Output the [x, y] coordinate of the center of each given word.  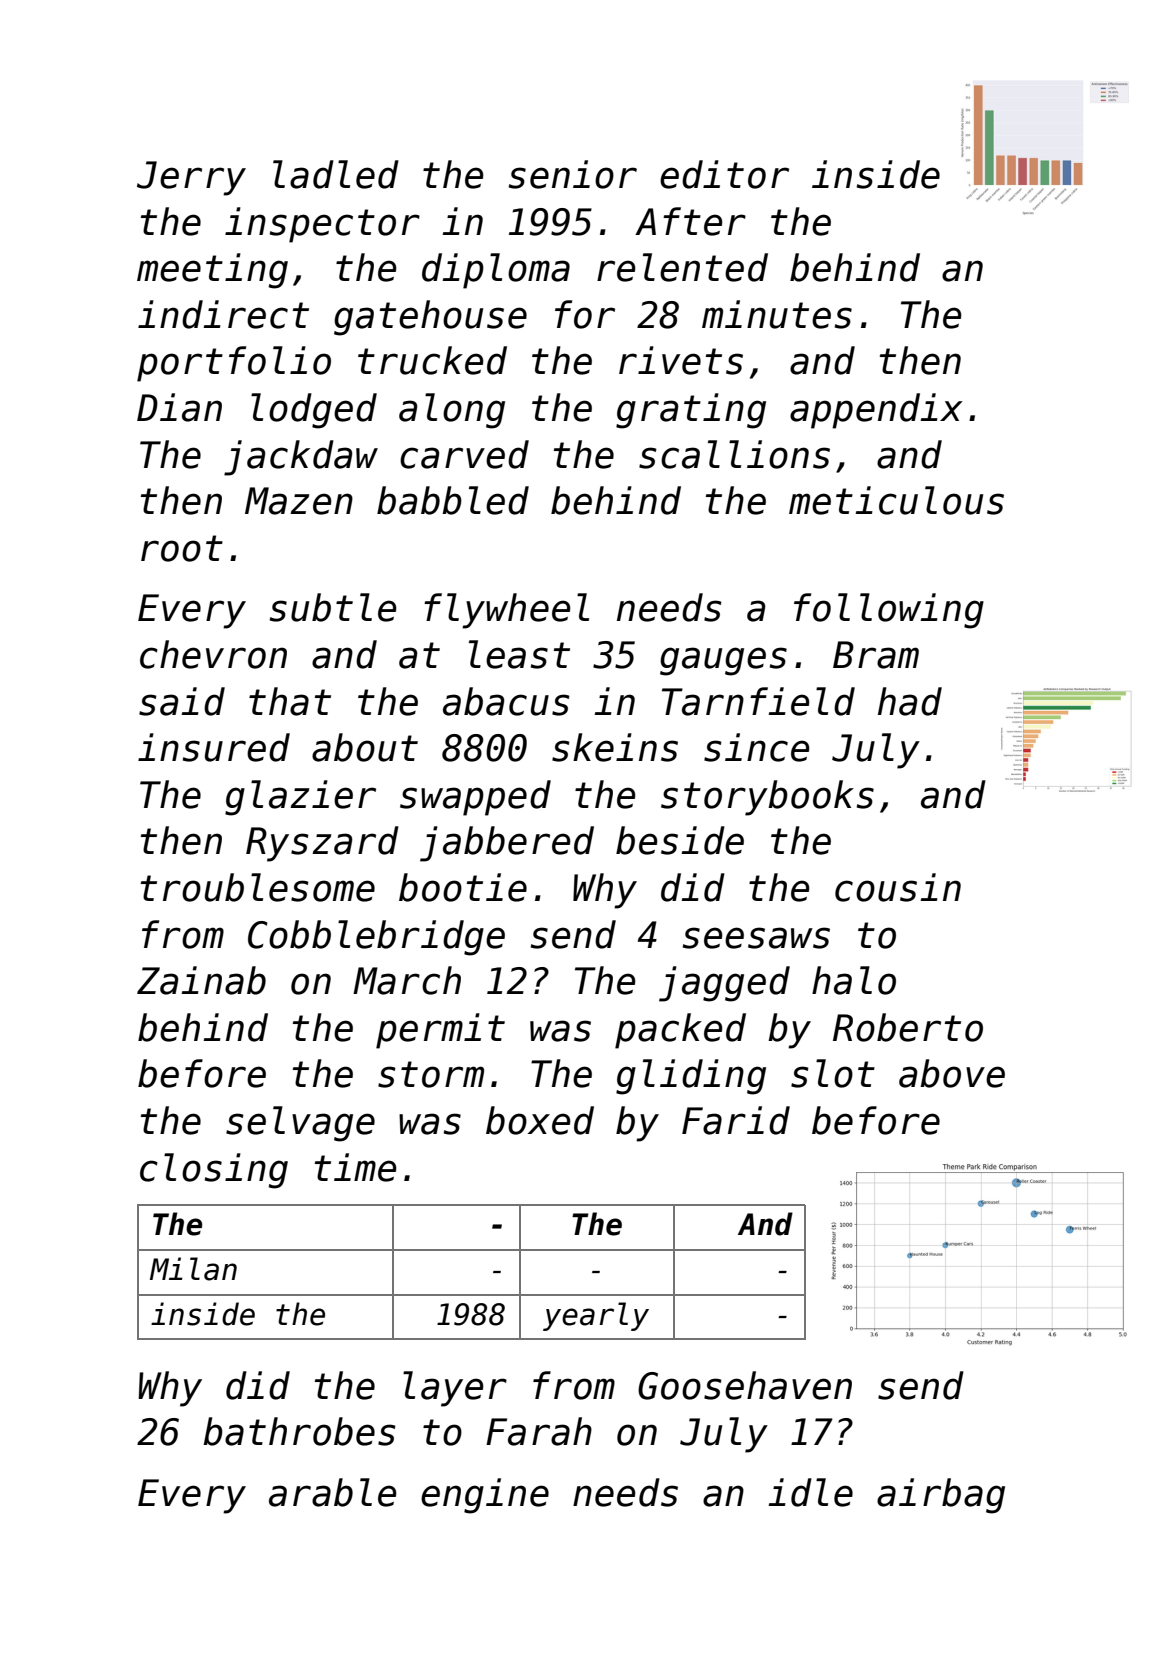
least [519, 654]
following [889, 611]
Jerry [191, 178]
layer [455, 1389]
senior [573, 174]
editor [724, 174]
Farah [539, 1431]
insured [214, 747]
